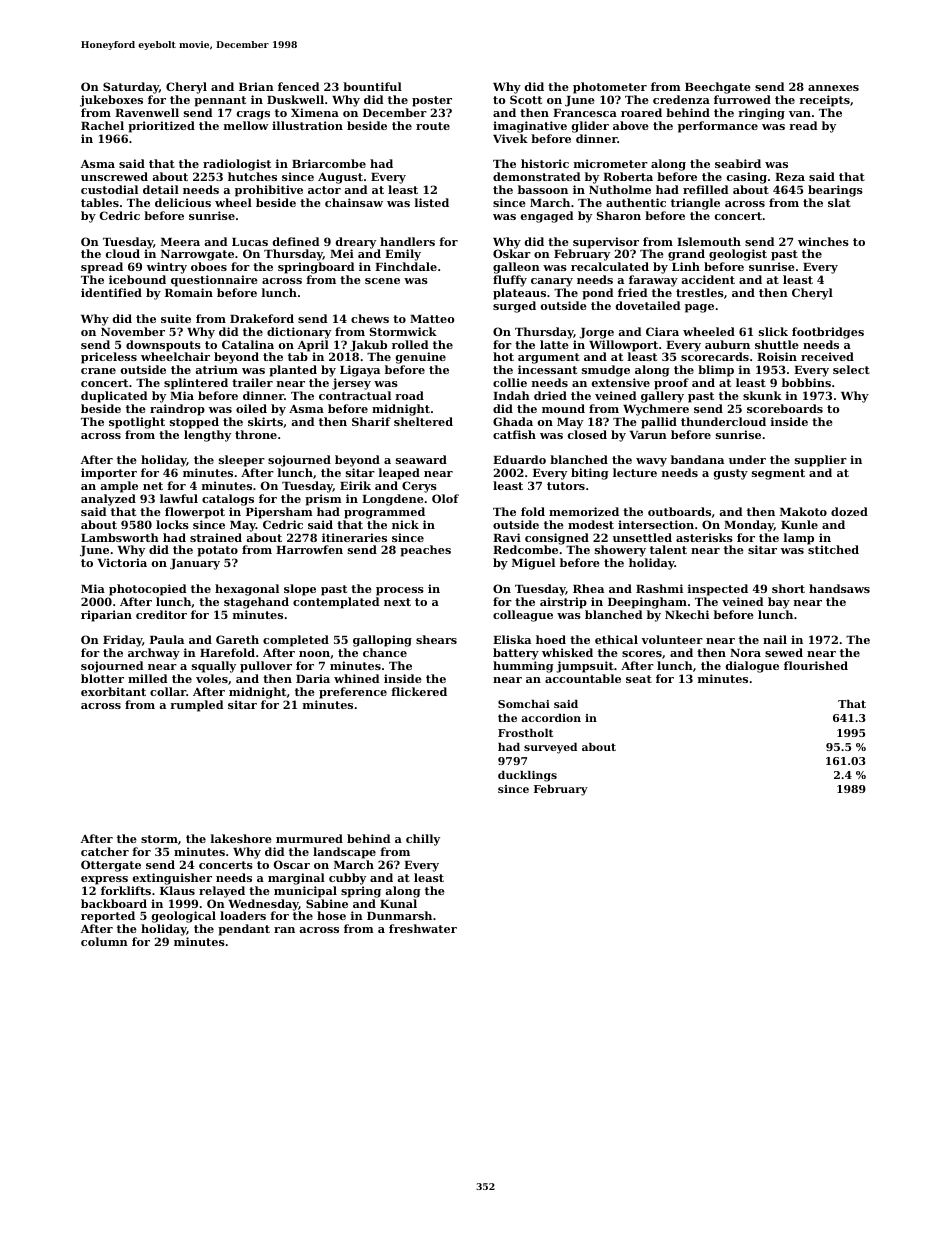  What do you see at coordinates (237, 165) in the image?
I see `radiologist` at bounding box center [237, 165].
